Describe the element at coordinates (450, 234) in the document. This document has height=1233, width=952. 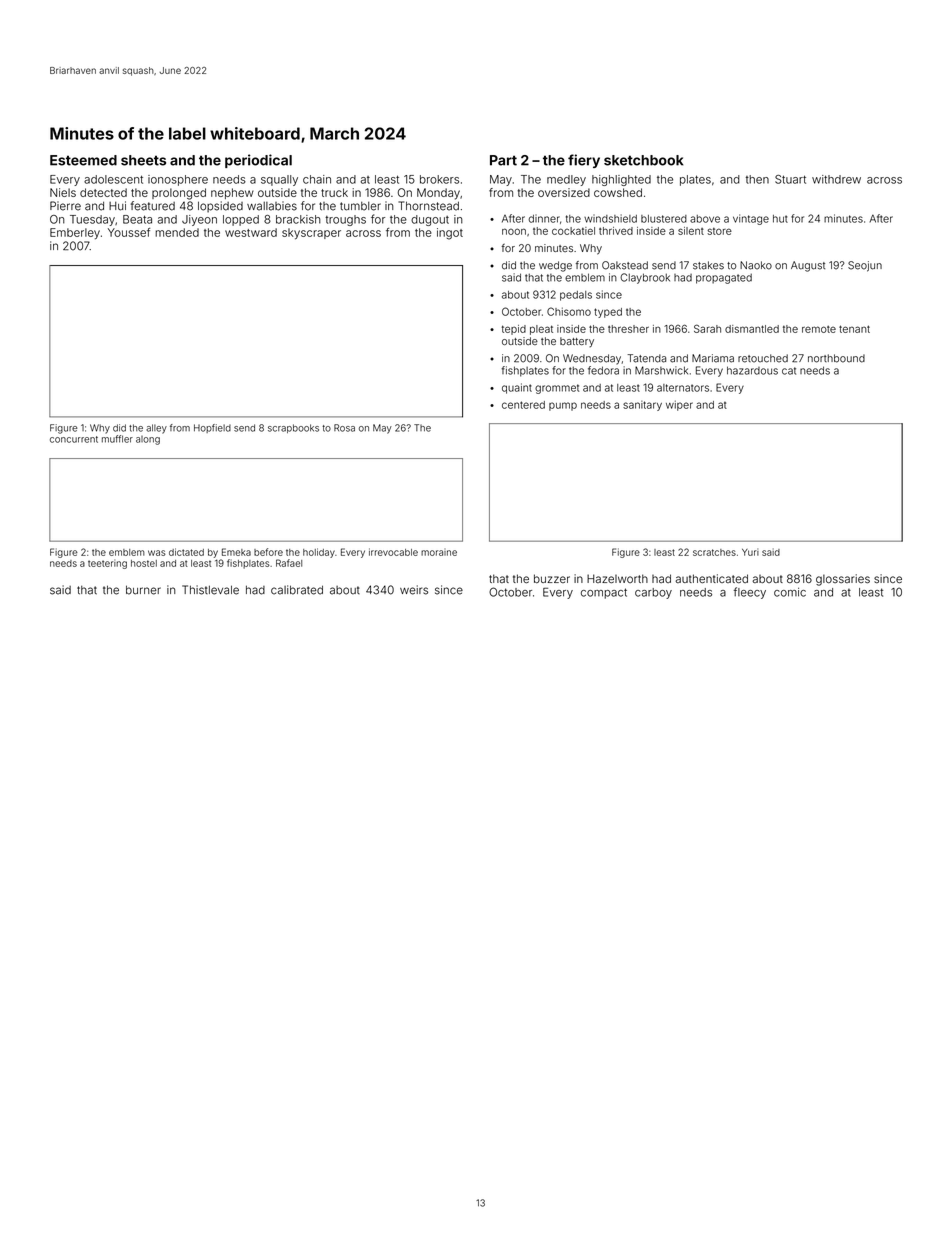
I see `ingot` at that location.
